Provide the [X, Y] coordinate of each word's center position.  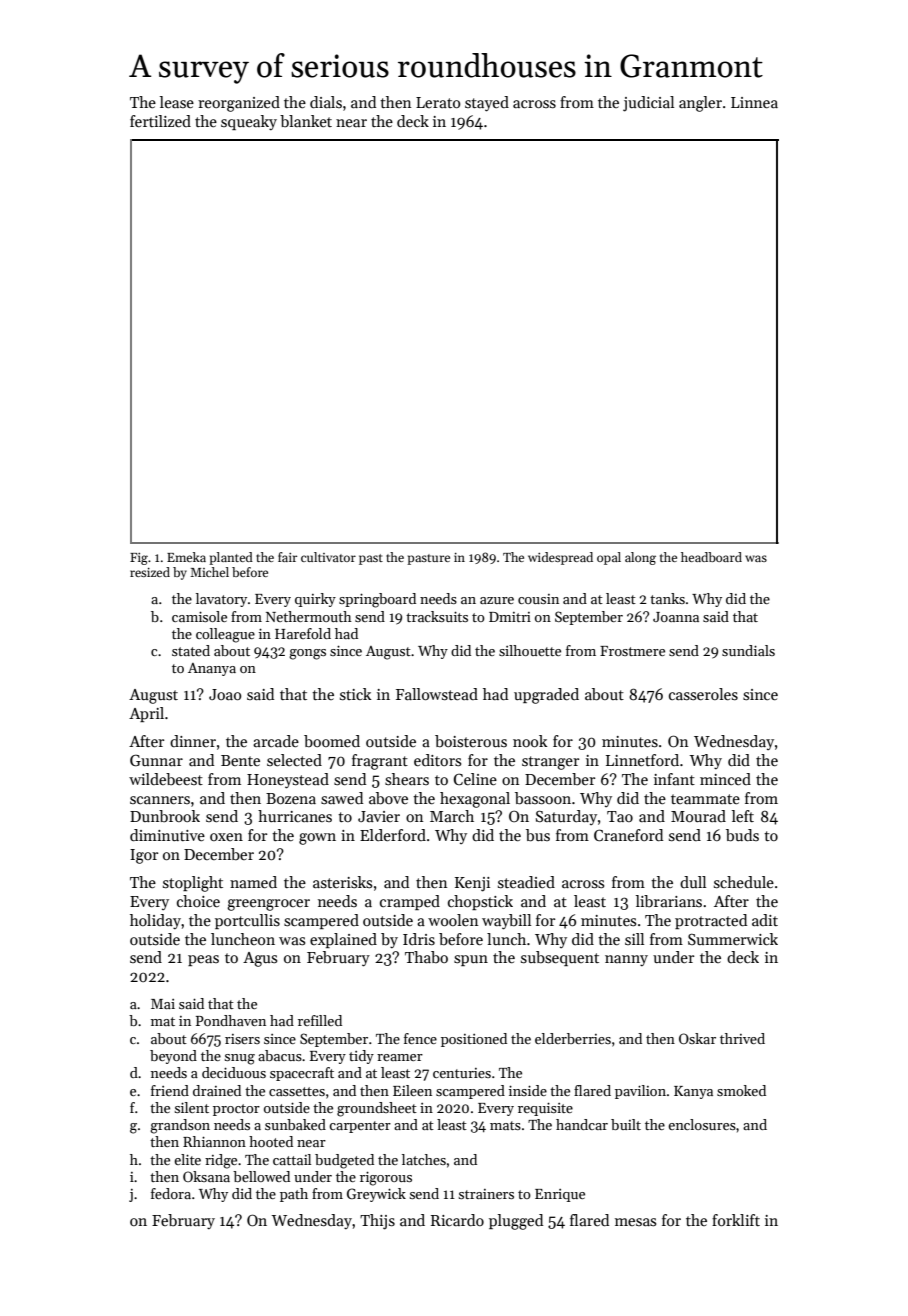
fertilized [160, 121]
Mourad [698, 816]
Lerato [438, 102]
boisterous [471, 741]
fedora [171, 1193]
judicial [648, 104]
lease [177, 102]
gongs [307, 654]
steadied [526, 882]
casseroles [703, 694]
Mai [163, 1004]
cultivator [328, 557]
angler [700, 104]
